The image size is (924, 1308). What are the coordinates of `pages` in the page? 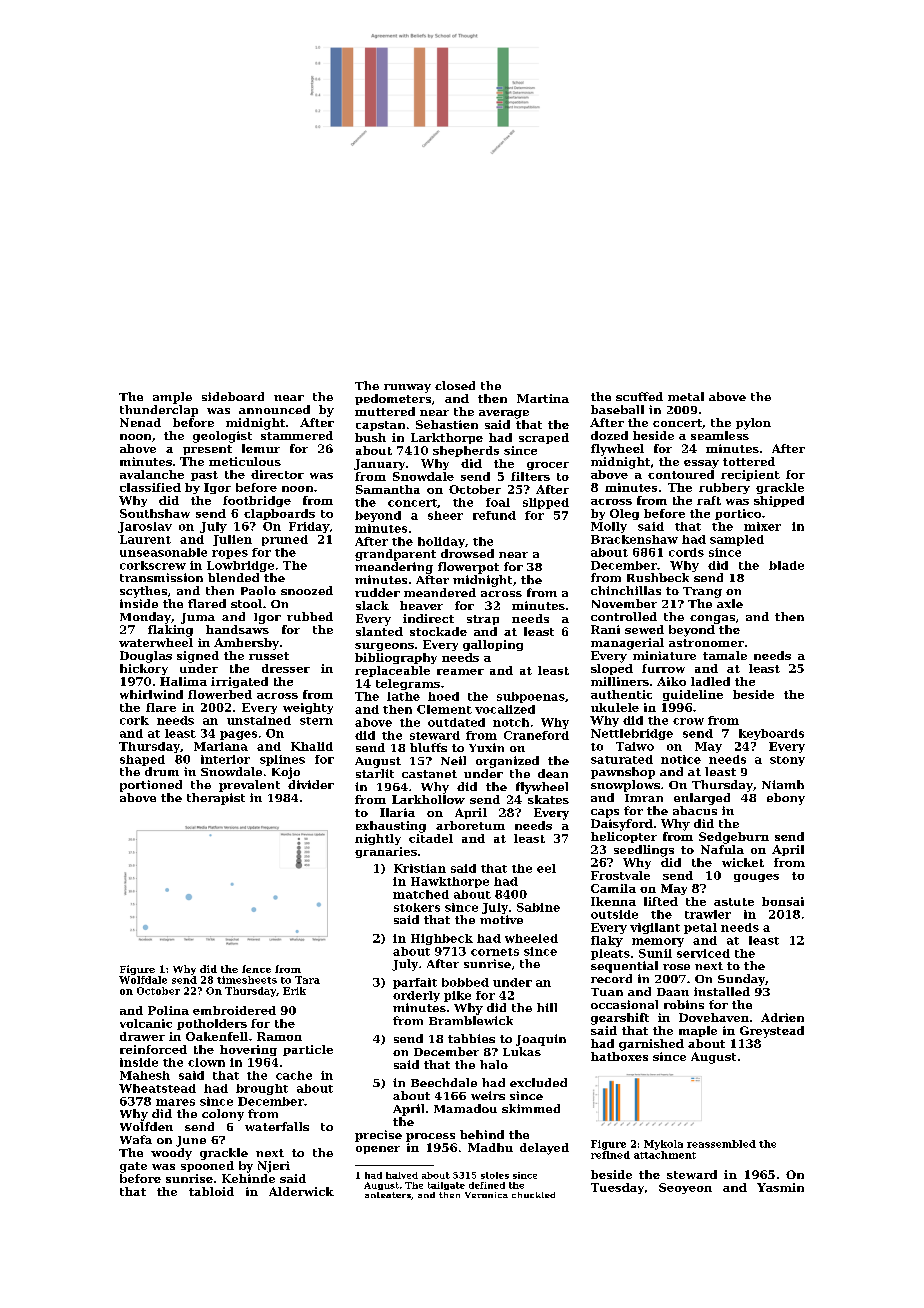 It's located at (238, 735).
